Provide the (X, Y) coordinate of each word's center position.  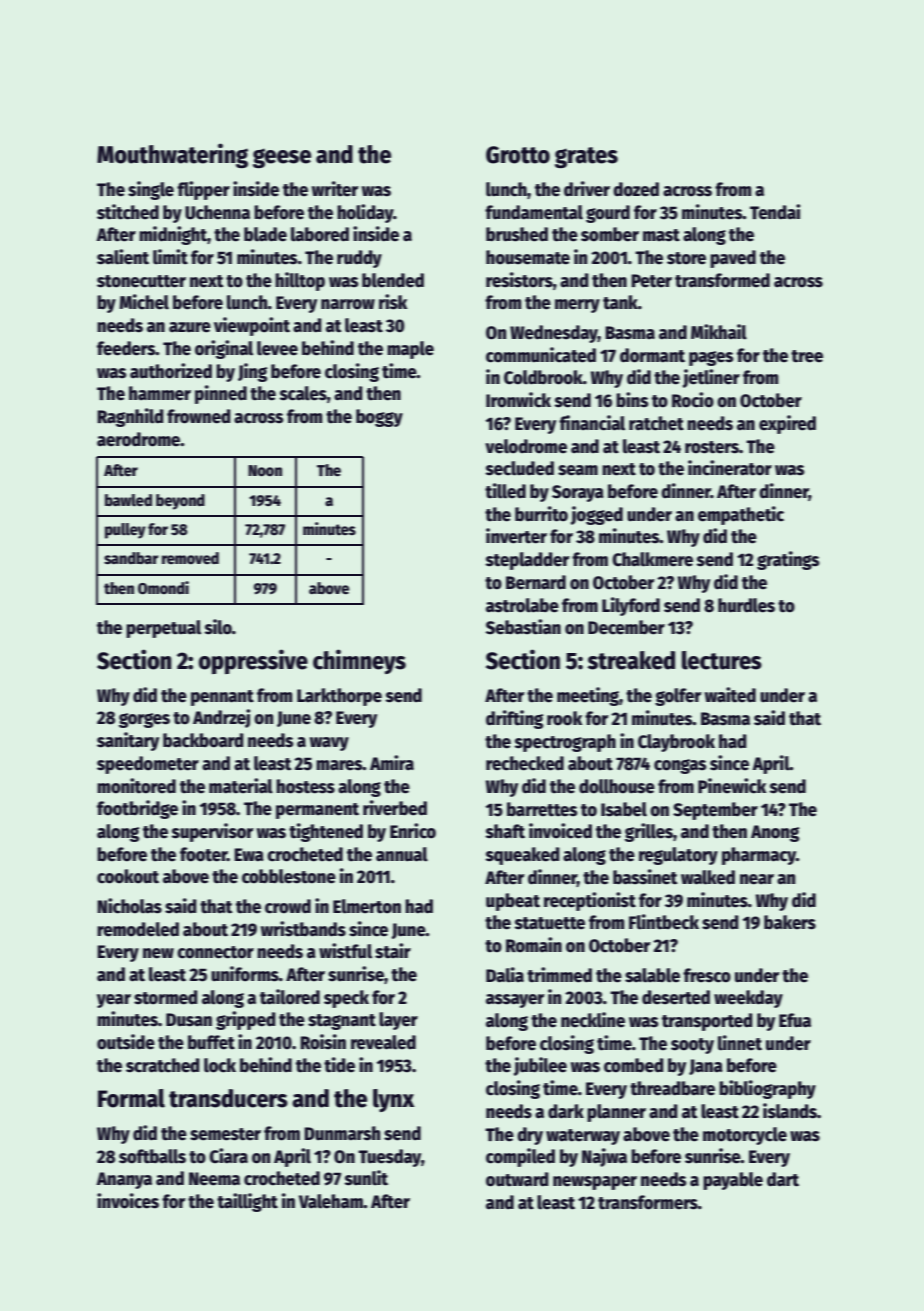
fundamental (534, 212)
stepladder (527, 561)
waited (730, 695)
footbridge (137, 809)
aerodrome (139, 439)
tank (620, 302)
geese (282, 158)
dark (566, 1111)
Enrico (413, 831)
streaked (631, 660)
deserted (676, 997)
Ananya (124, 1180)
